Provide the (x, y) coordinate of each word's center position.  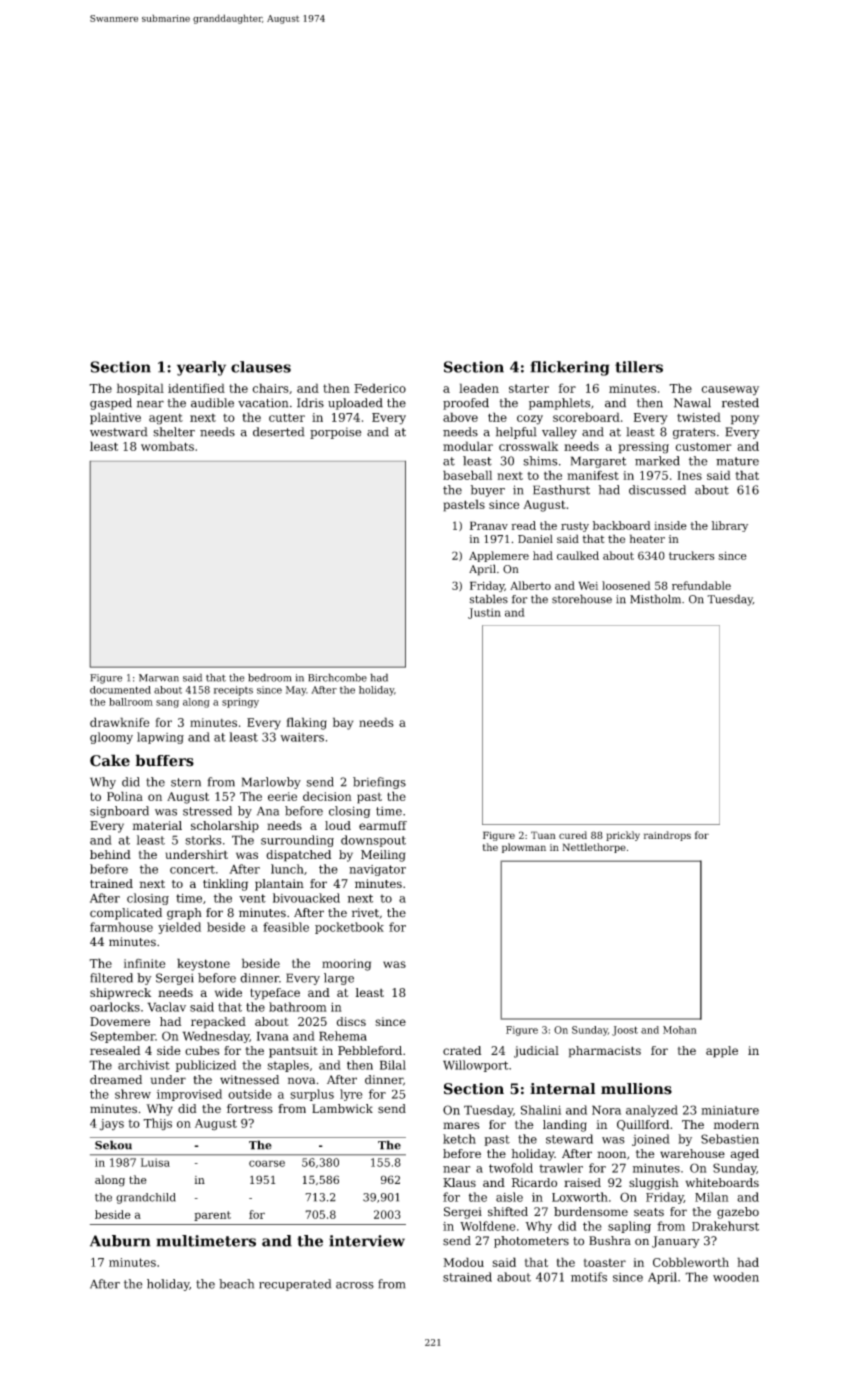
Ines (689, 475)
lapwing (160, 738)
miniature (730, 1110)
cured (573, 835)
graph (184, 914)
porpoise (335, 433)
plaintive (115, 418)
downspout (373, 841)
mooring (346, 965)
